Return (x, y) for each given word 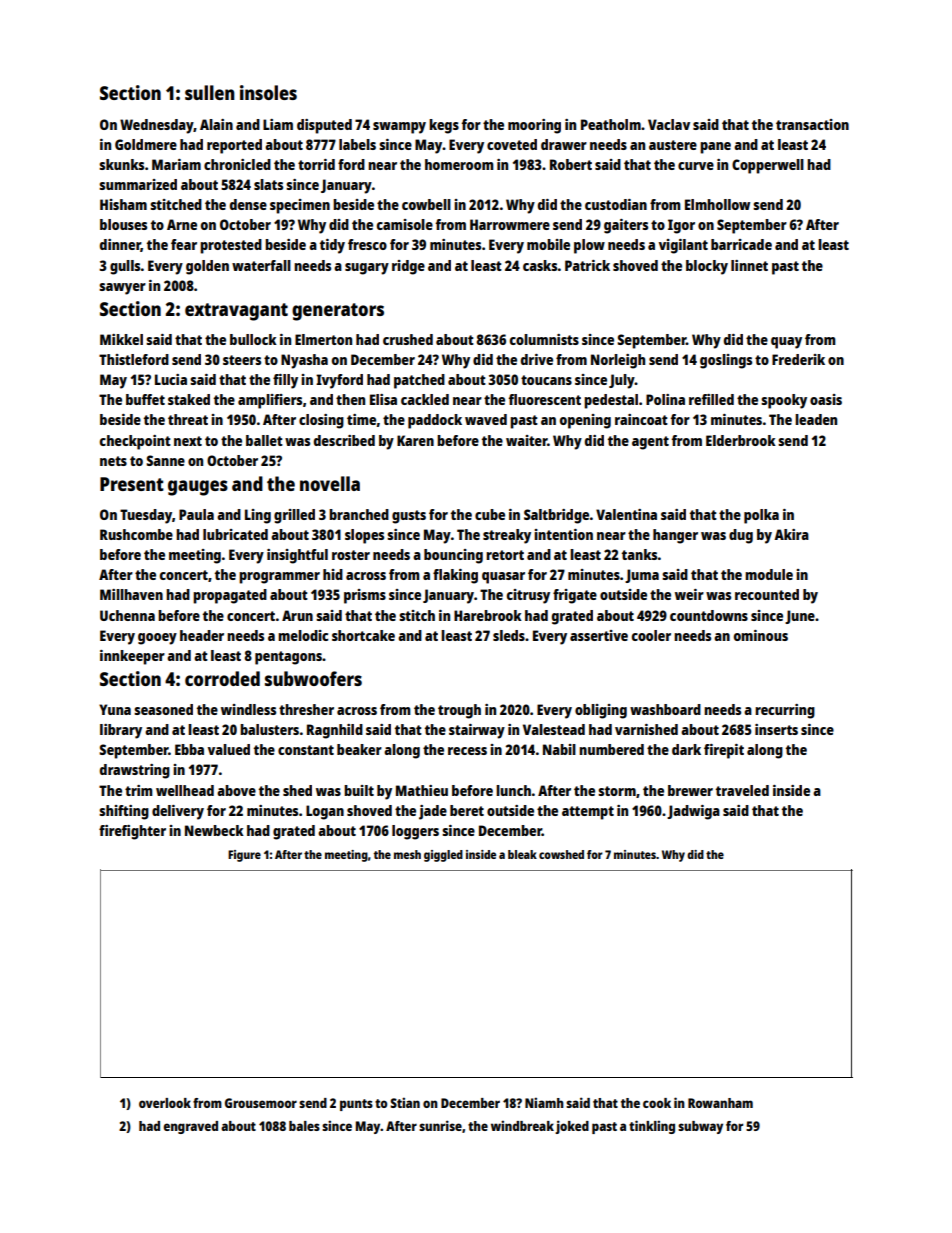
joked (572, 1127)
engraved (190, 1127)
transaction (812, 124)
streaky (507, 536)
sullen (210, 92)
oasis (826, 399)
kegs (444, 126)
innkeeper (132, 657)
